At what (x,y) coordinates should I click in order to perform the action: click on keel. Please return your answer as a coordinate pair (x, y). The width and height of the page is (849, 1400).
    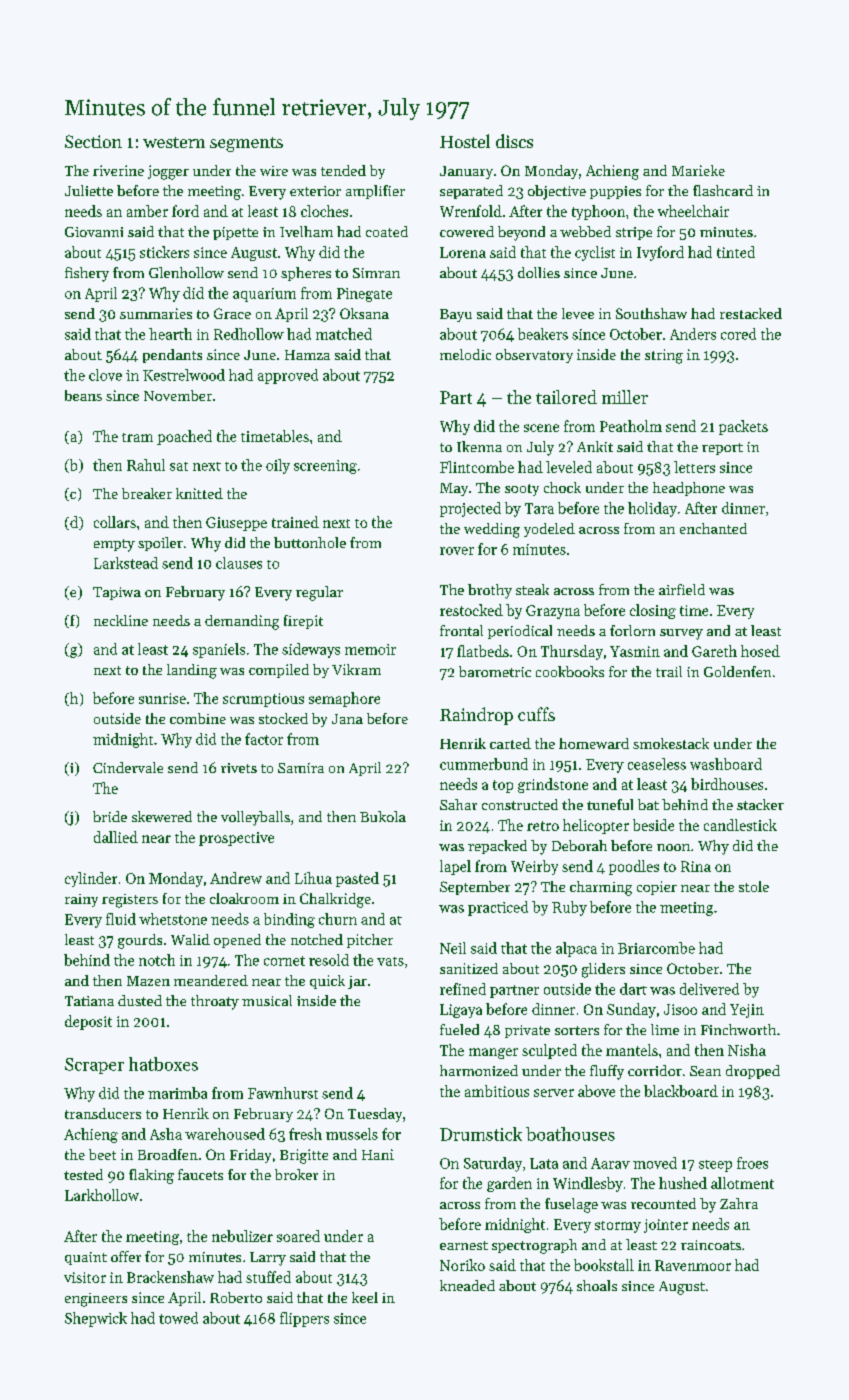
    Looking at the image, I should click on (365, 1297).
